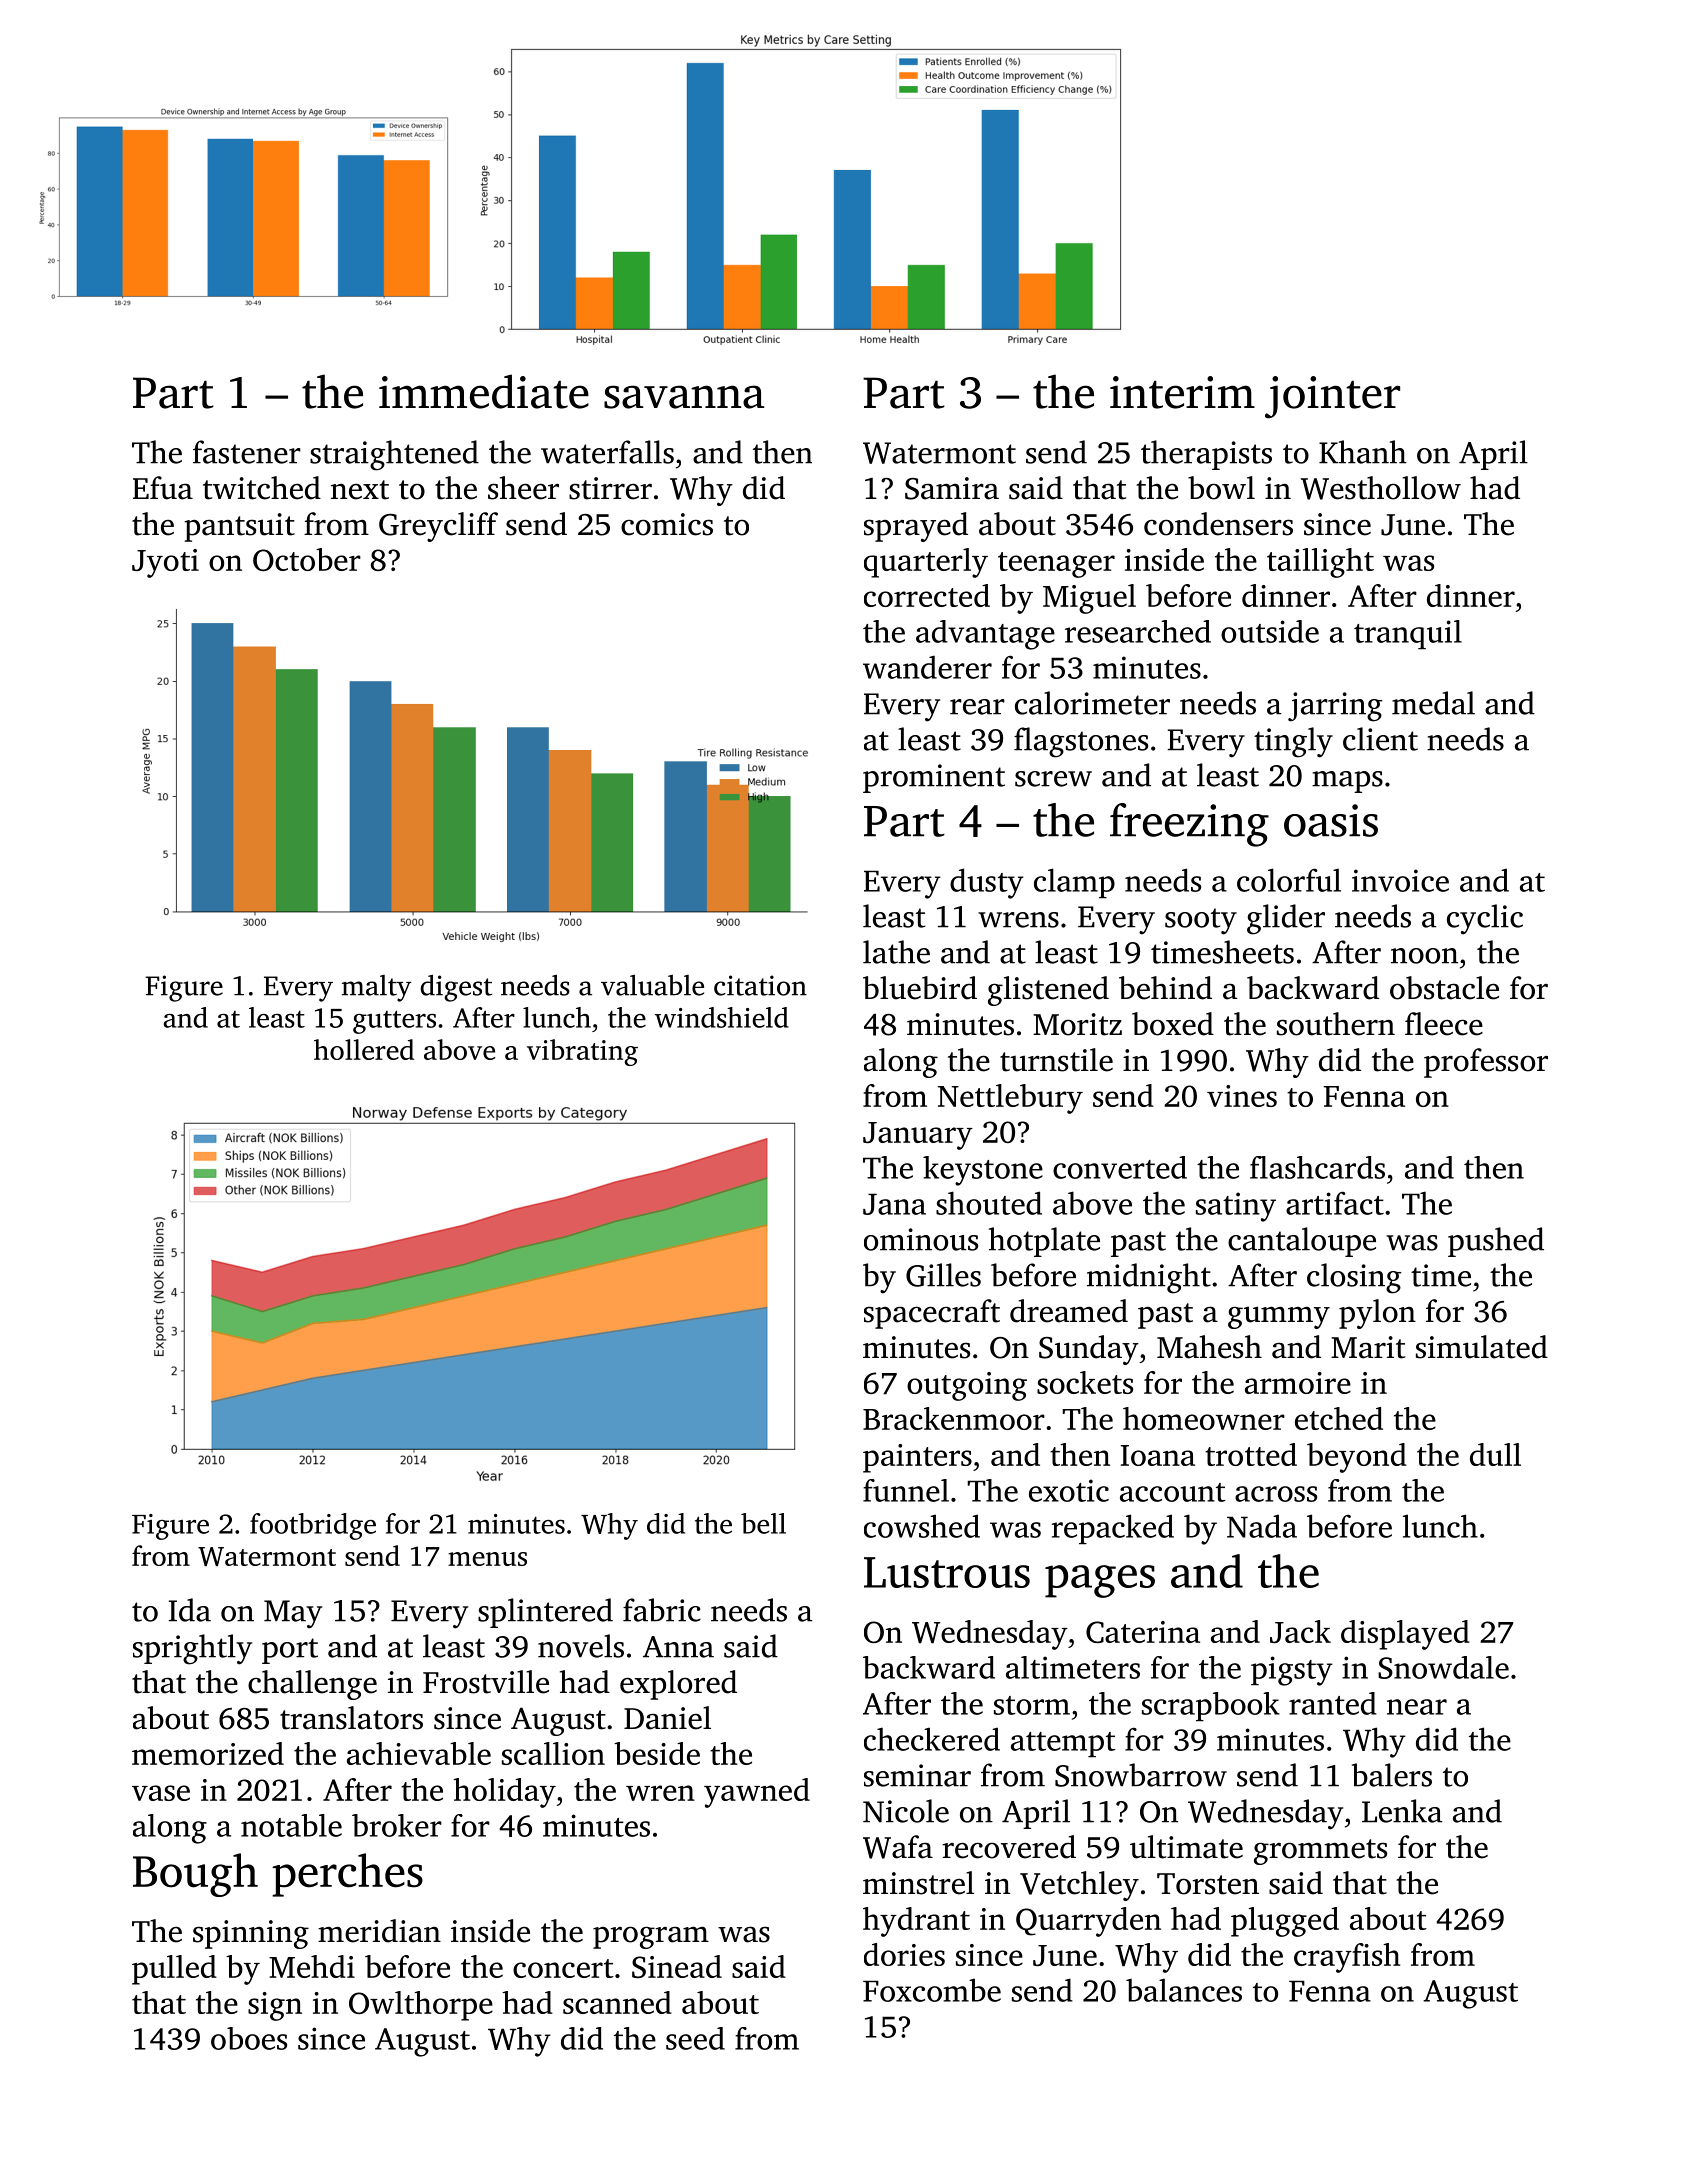 The width and height of the screenshot is (1683, 2178). I want to click on hollered, so click(364, 1049).
